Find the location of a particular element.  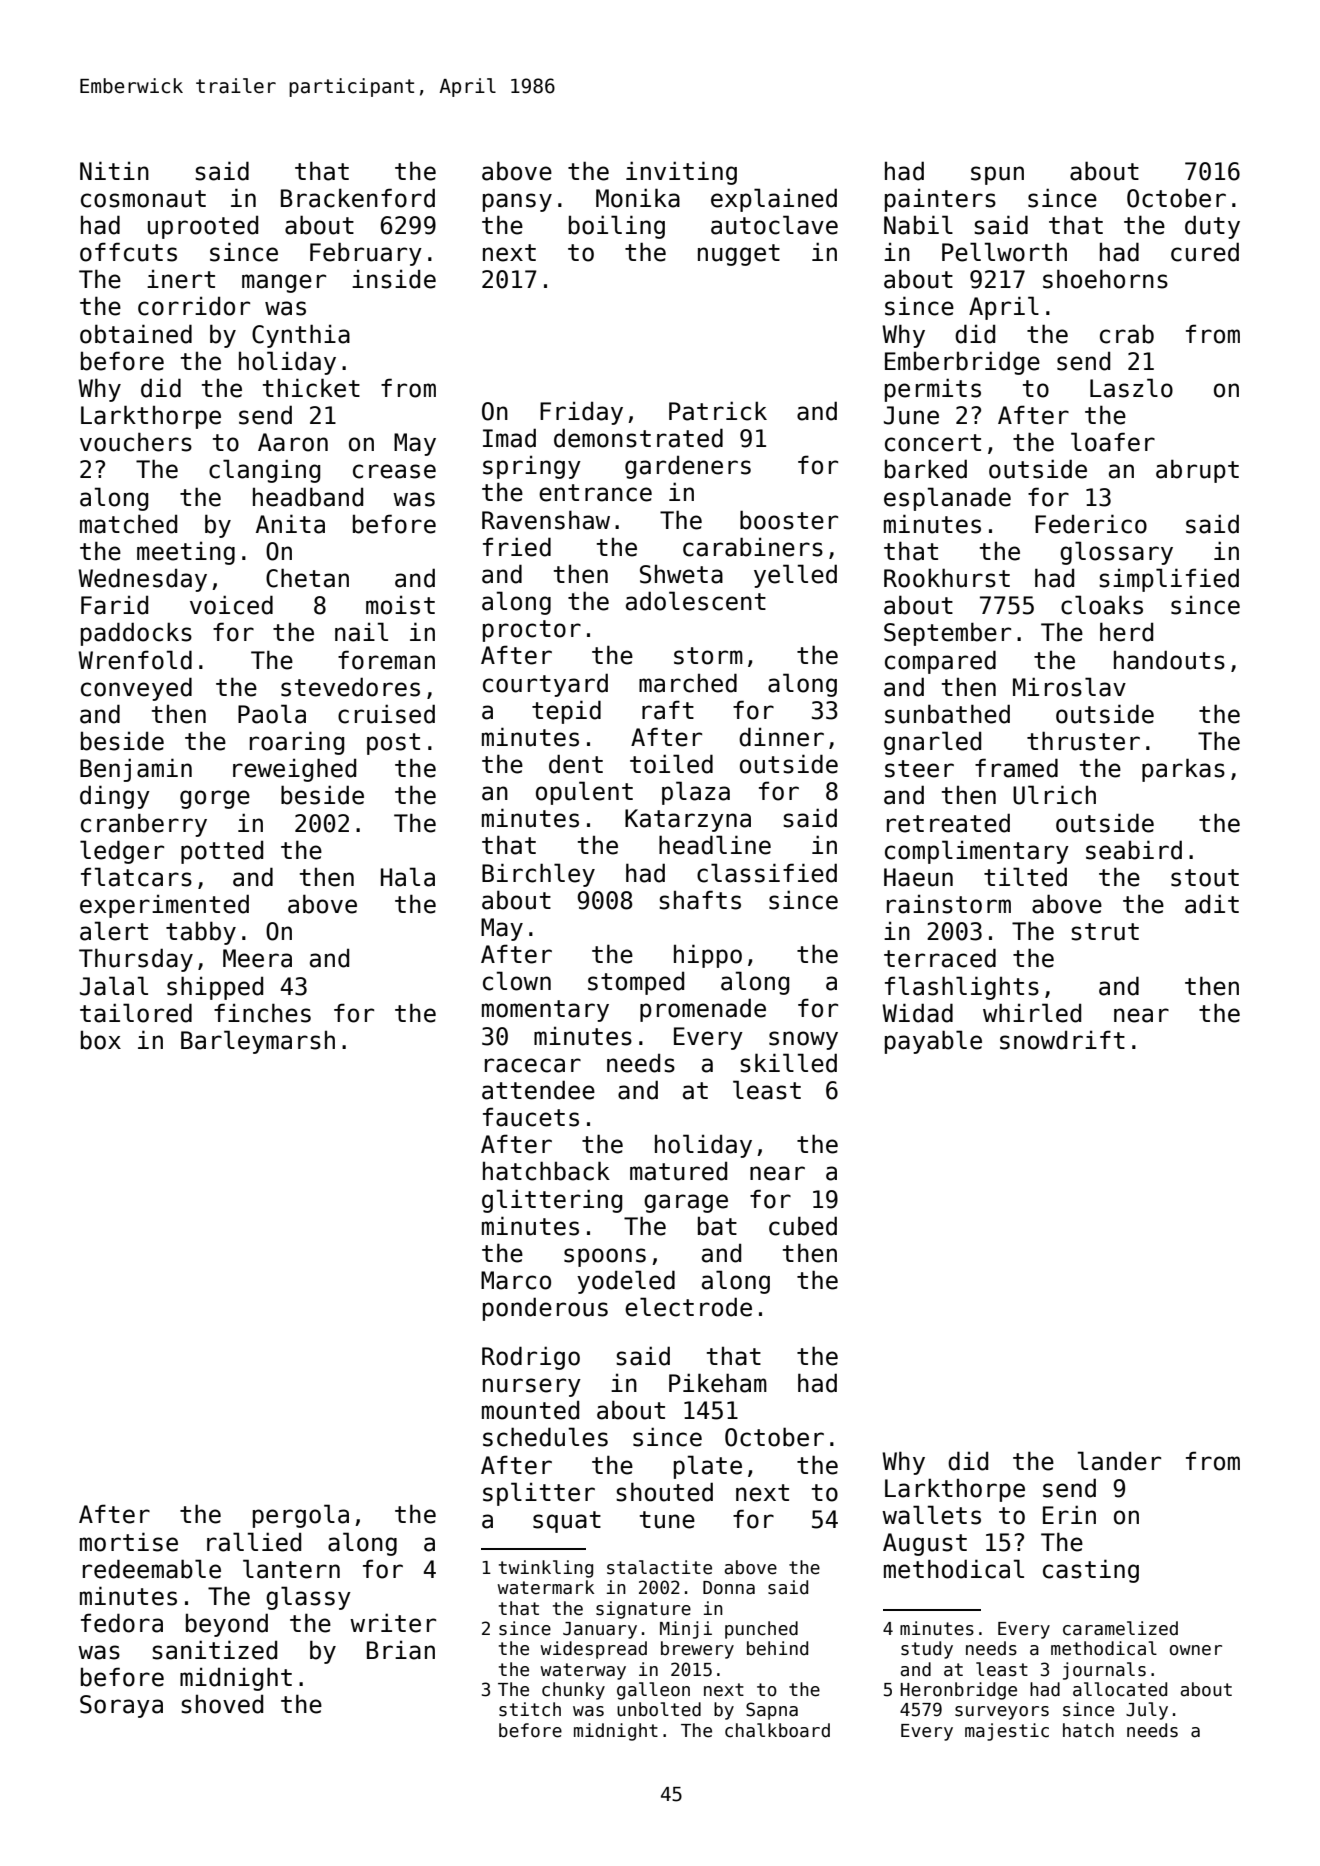

July is located at coordinates (1147, 1711).
